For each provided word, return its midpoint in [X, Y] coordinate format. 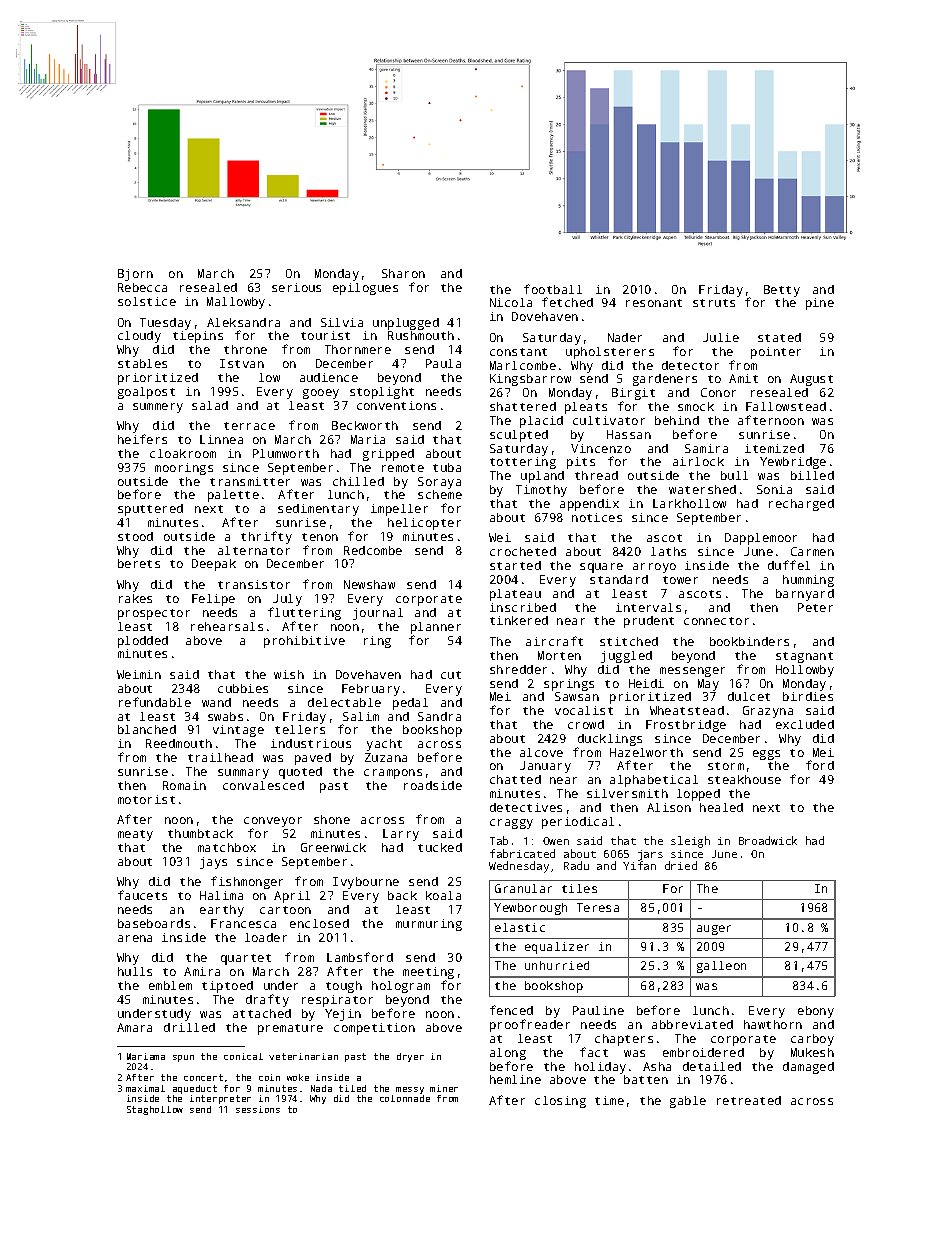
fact [594, 1052]
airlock [698, 461]
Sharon [403, 273]
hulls [135, 971]
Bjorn [135, 275]
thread [596, 475]
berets [139, 563]
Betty [782, 291]
